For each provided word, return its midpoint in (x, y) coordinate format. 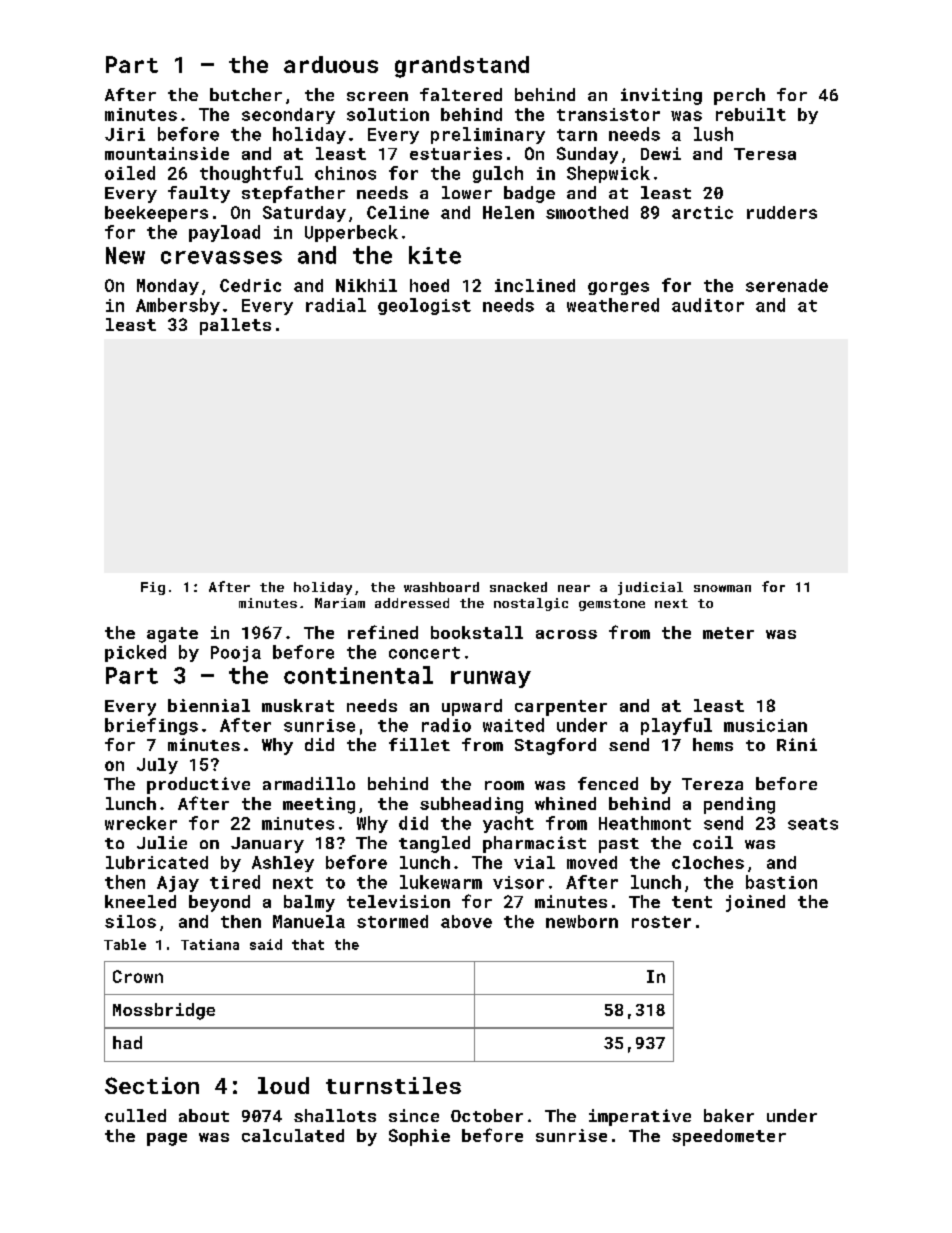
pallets (235, 326)
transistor (608, 114)
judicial (650, 588)
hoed (429, 285)
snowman (722, 588)
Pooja (236, 654)
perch (739, 96)
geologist (424, 306)
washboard (441, 587)
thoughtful (251, 174)
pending (739, 805)
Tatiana (210, 944)
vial (534, 862)
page (167, 1139)
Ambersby (178, 306)
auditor (708, 305)
